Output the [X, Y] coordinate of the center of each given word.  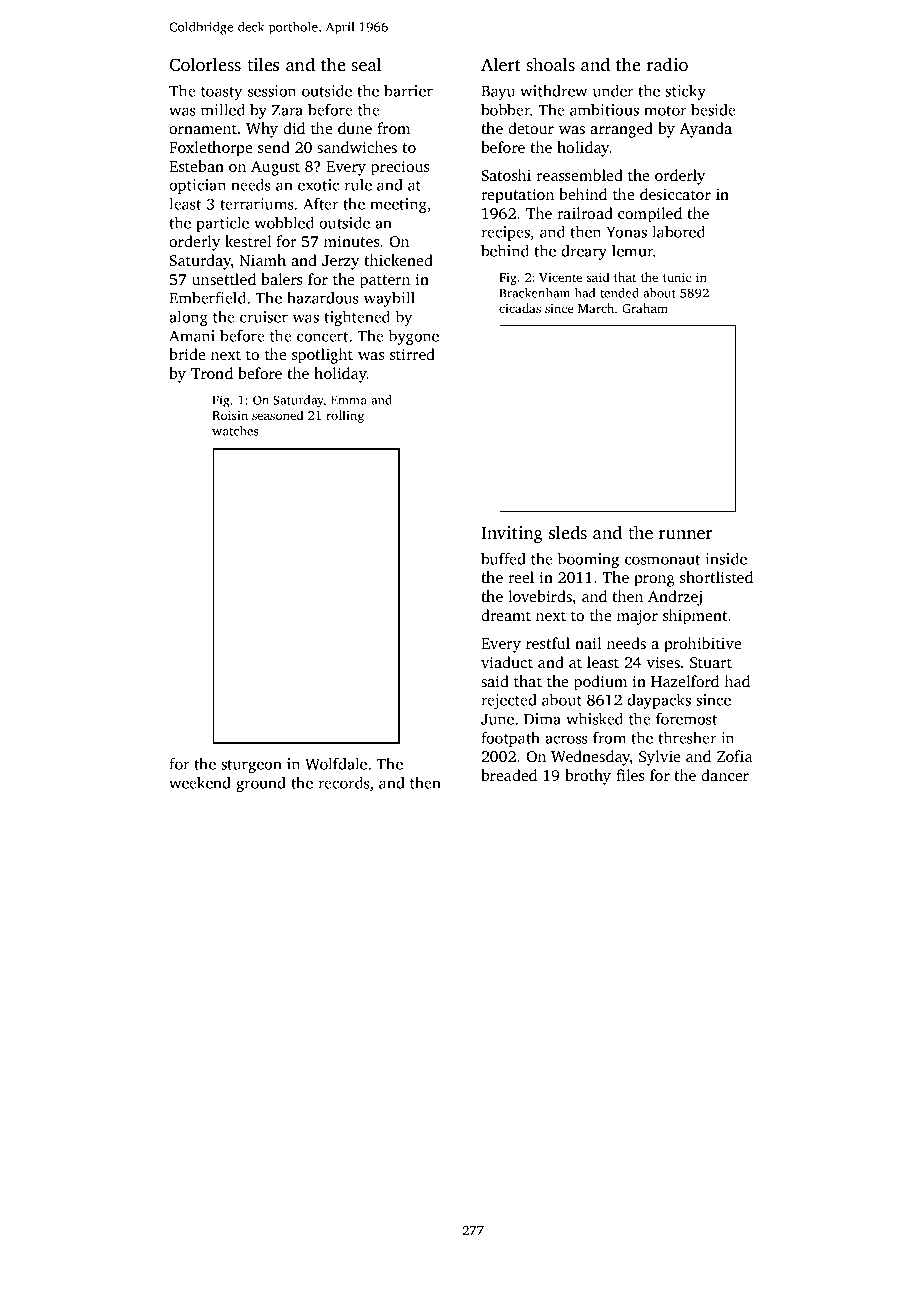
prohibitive [702, 645]
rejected [509, 701]
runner [686, 534]
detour [531, 128]
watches [235, 431]
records [344, 783]
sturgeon [251, 766]
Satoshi [506, 175]
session [272, 91]
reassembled [579, 175]
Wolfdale [336, 764]
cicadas [520, 308]
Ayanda [705, 130]
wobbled [284, 223]
